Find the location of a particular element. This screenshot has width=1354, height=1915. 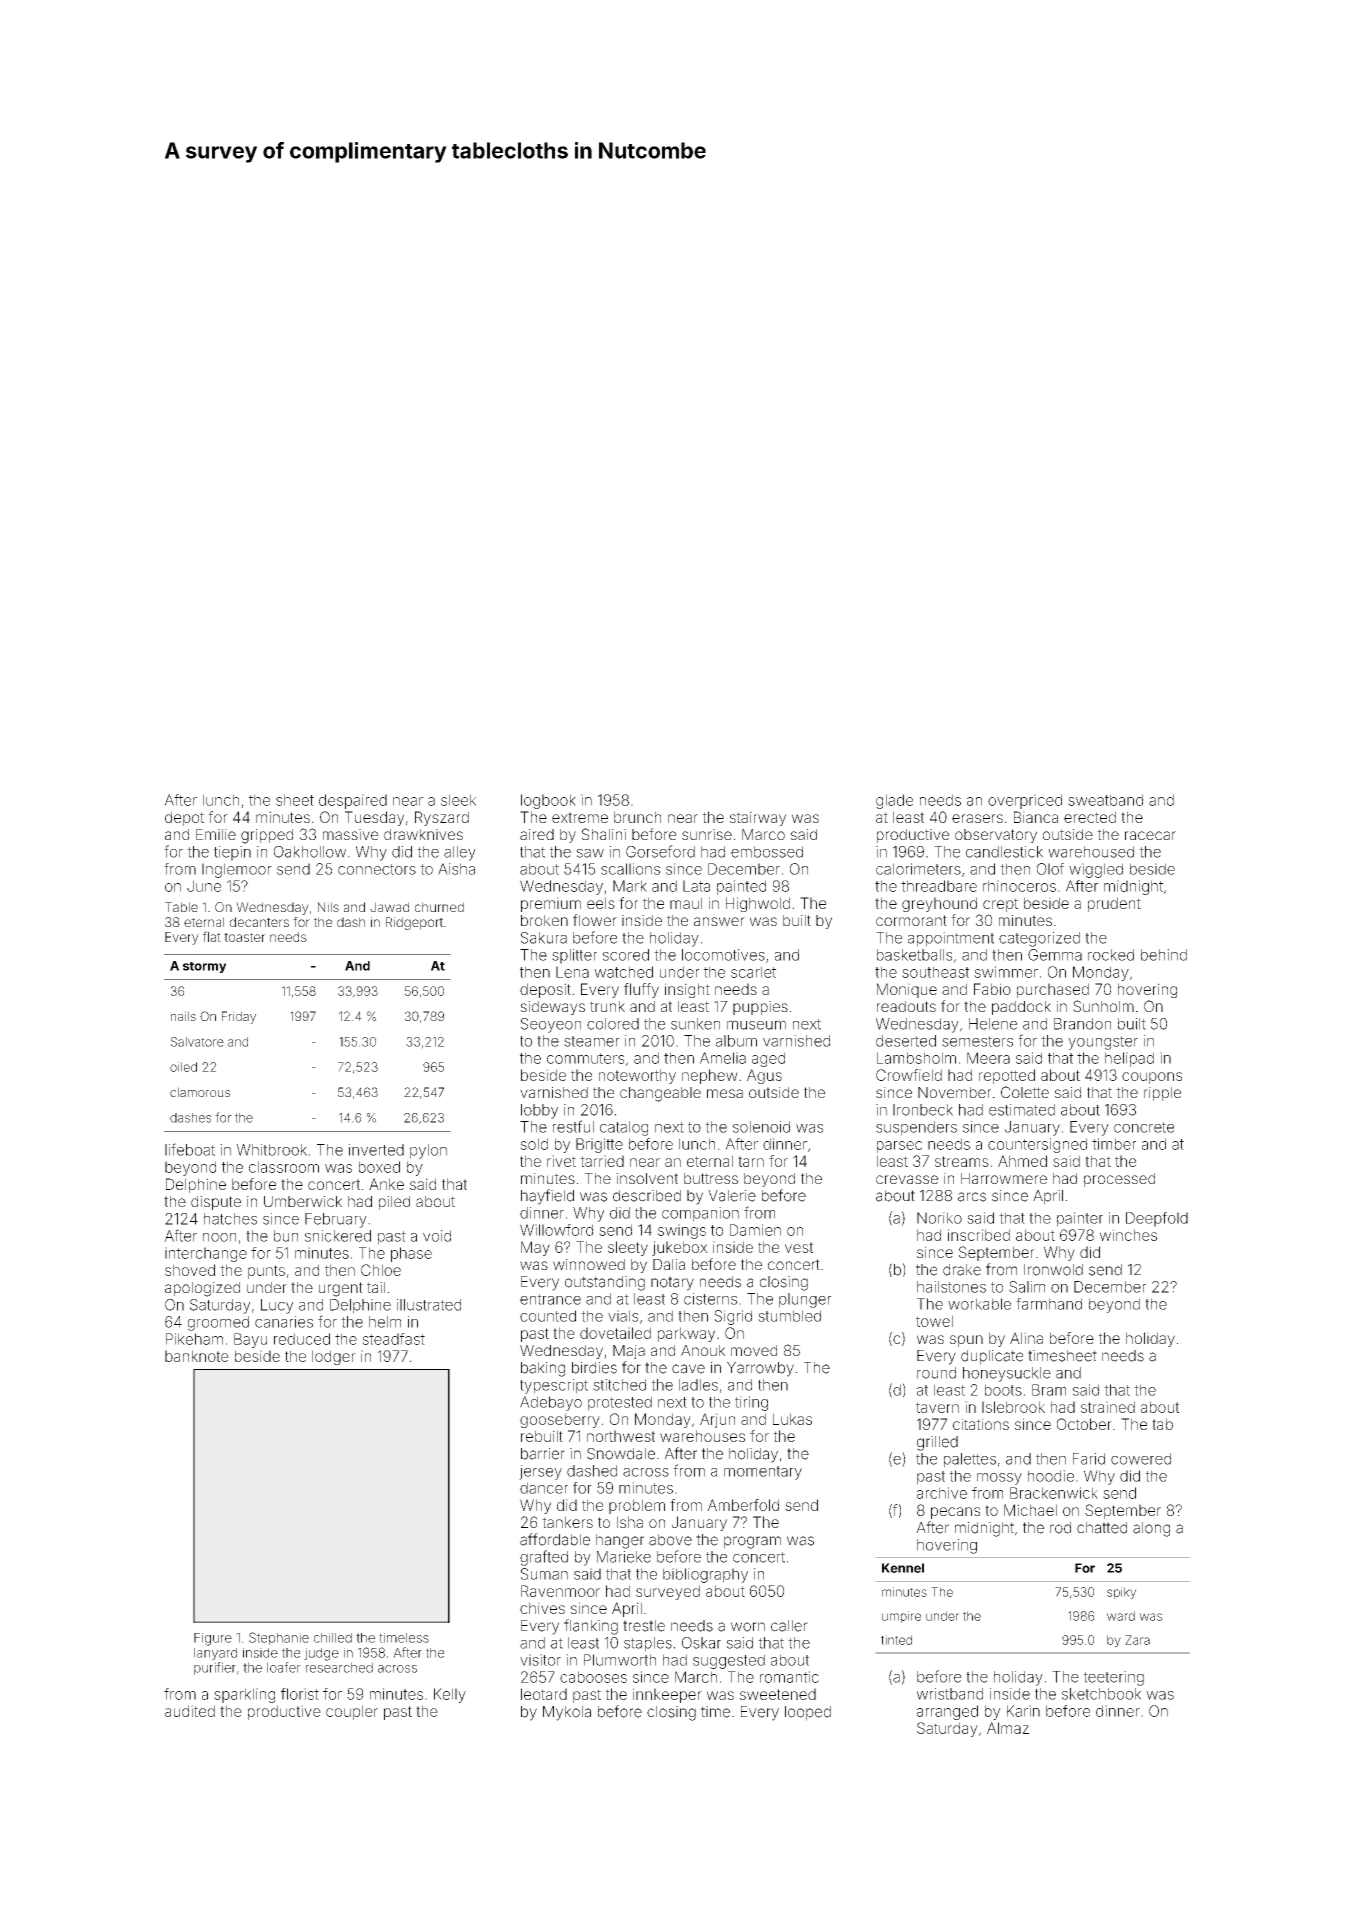

October is located at coordinates (1084, 1424).
